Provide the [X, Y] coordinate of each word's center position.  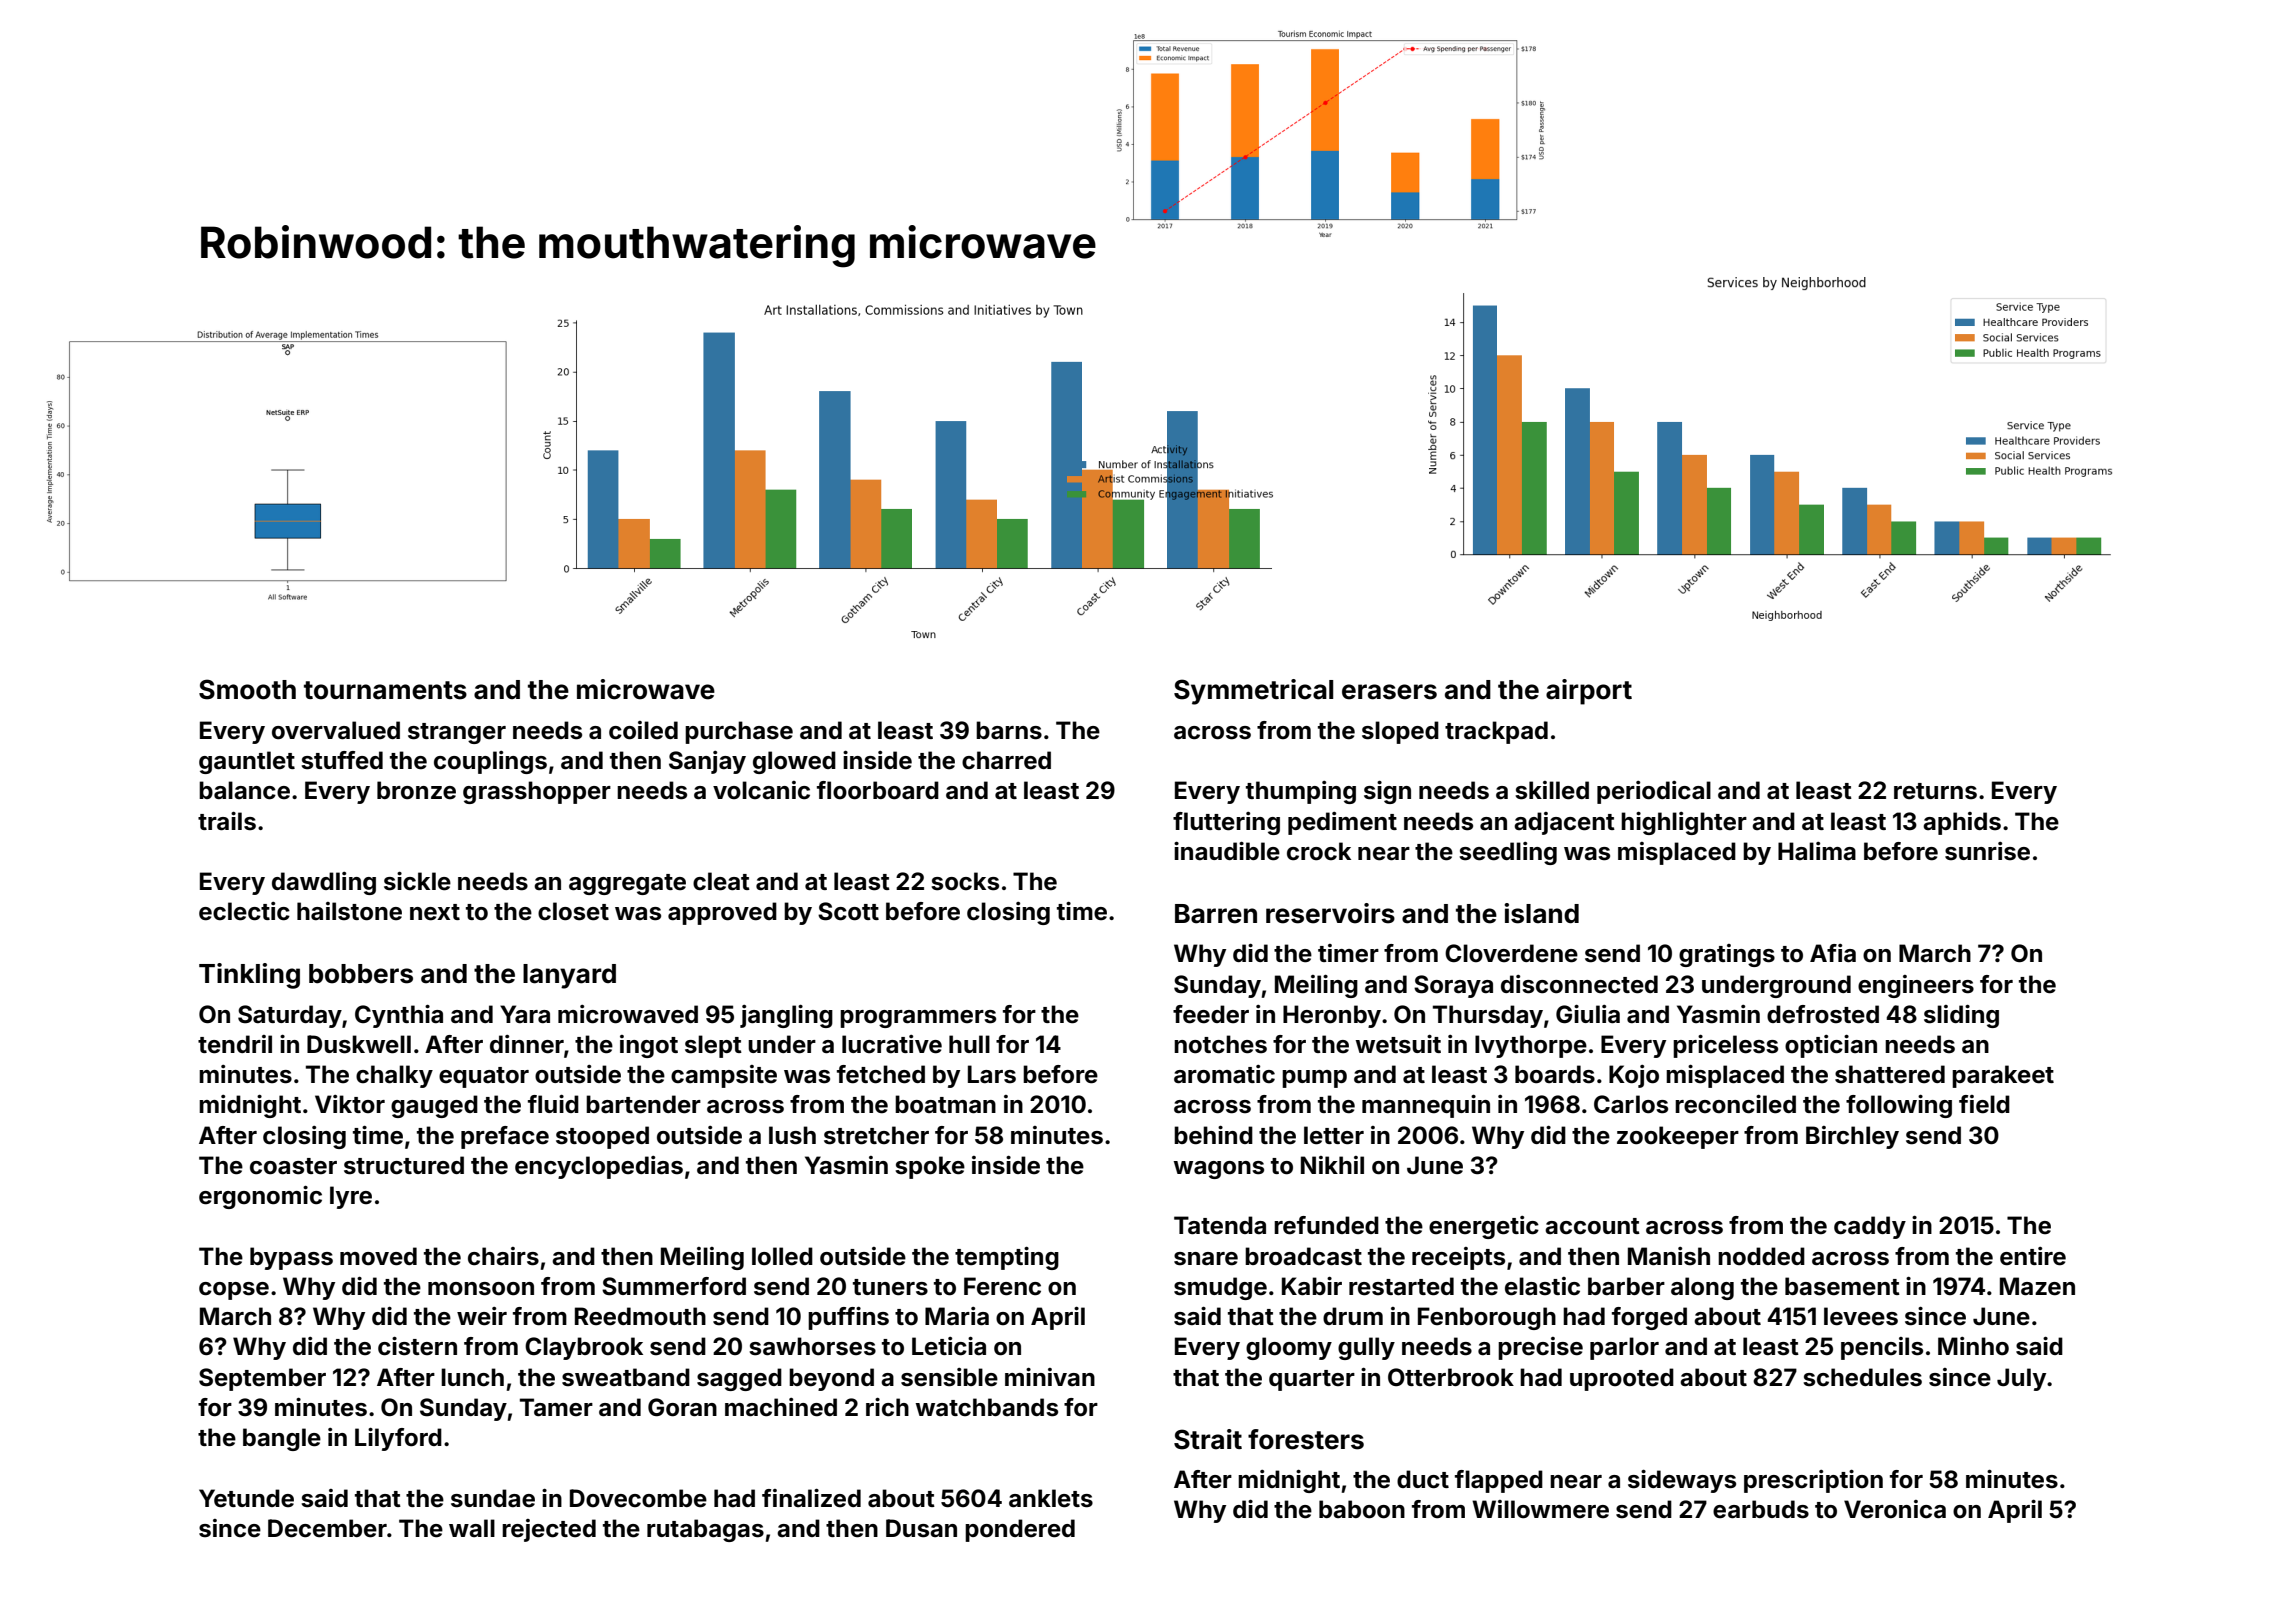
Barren [1216, 914]
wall [472, 1528]
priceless [1725, 1046]
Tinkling [249, 976]
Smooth [247, 689]
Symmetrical [1253, 692]
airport [1589, 692]
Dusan [921, 1528]
